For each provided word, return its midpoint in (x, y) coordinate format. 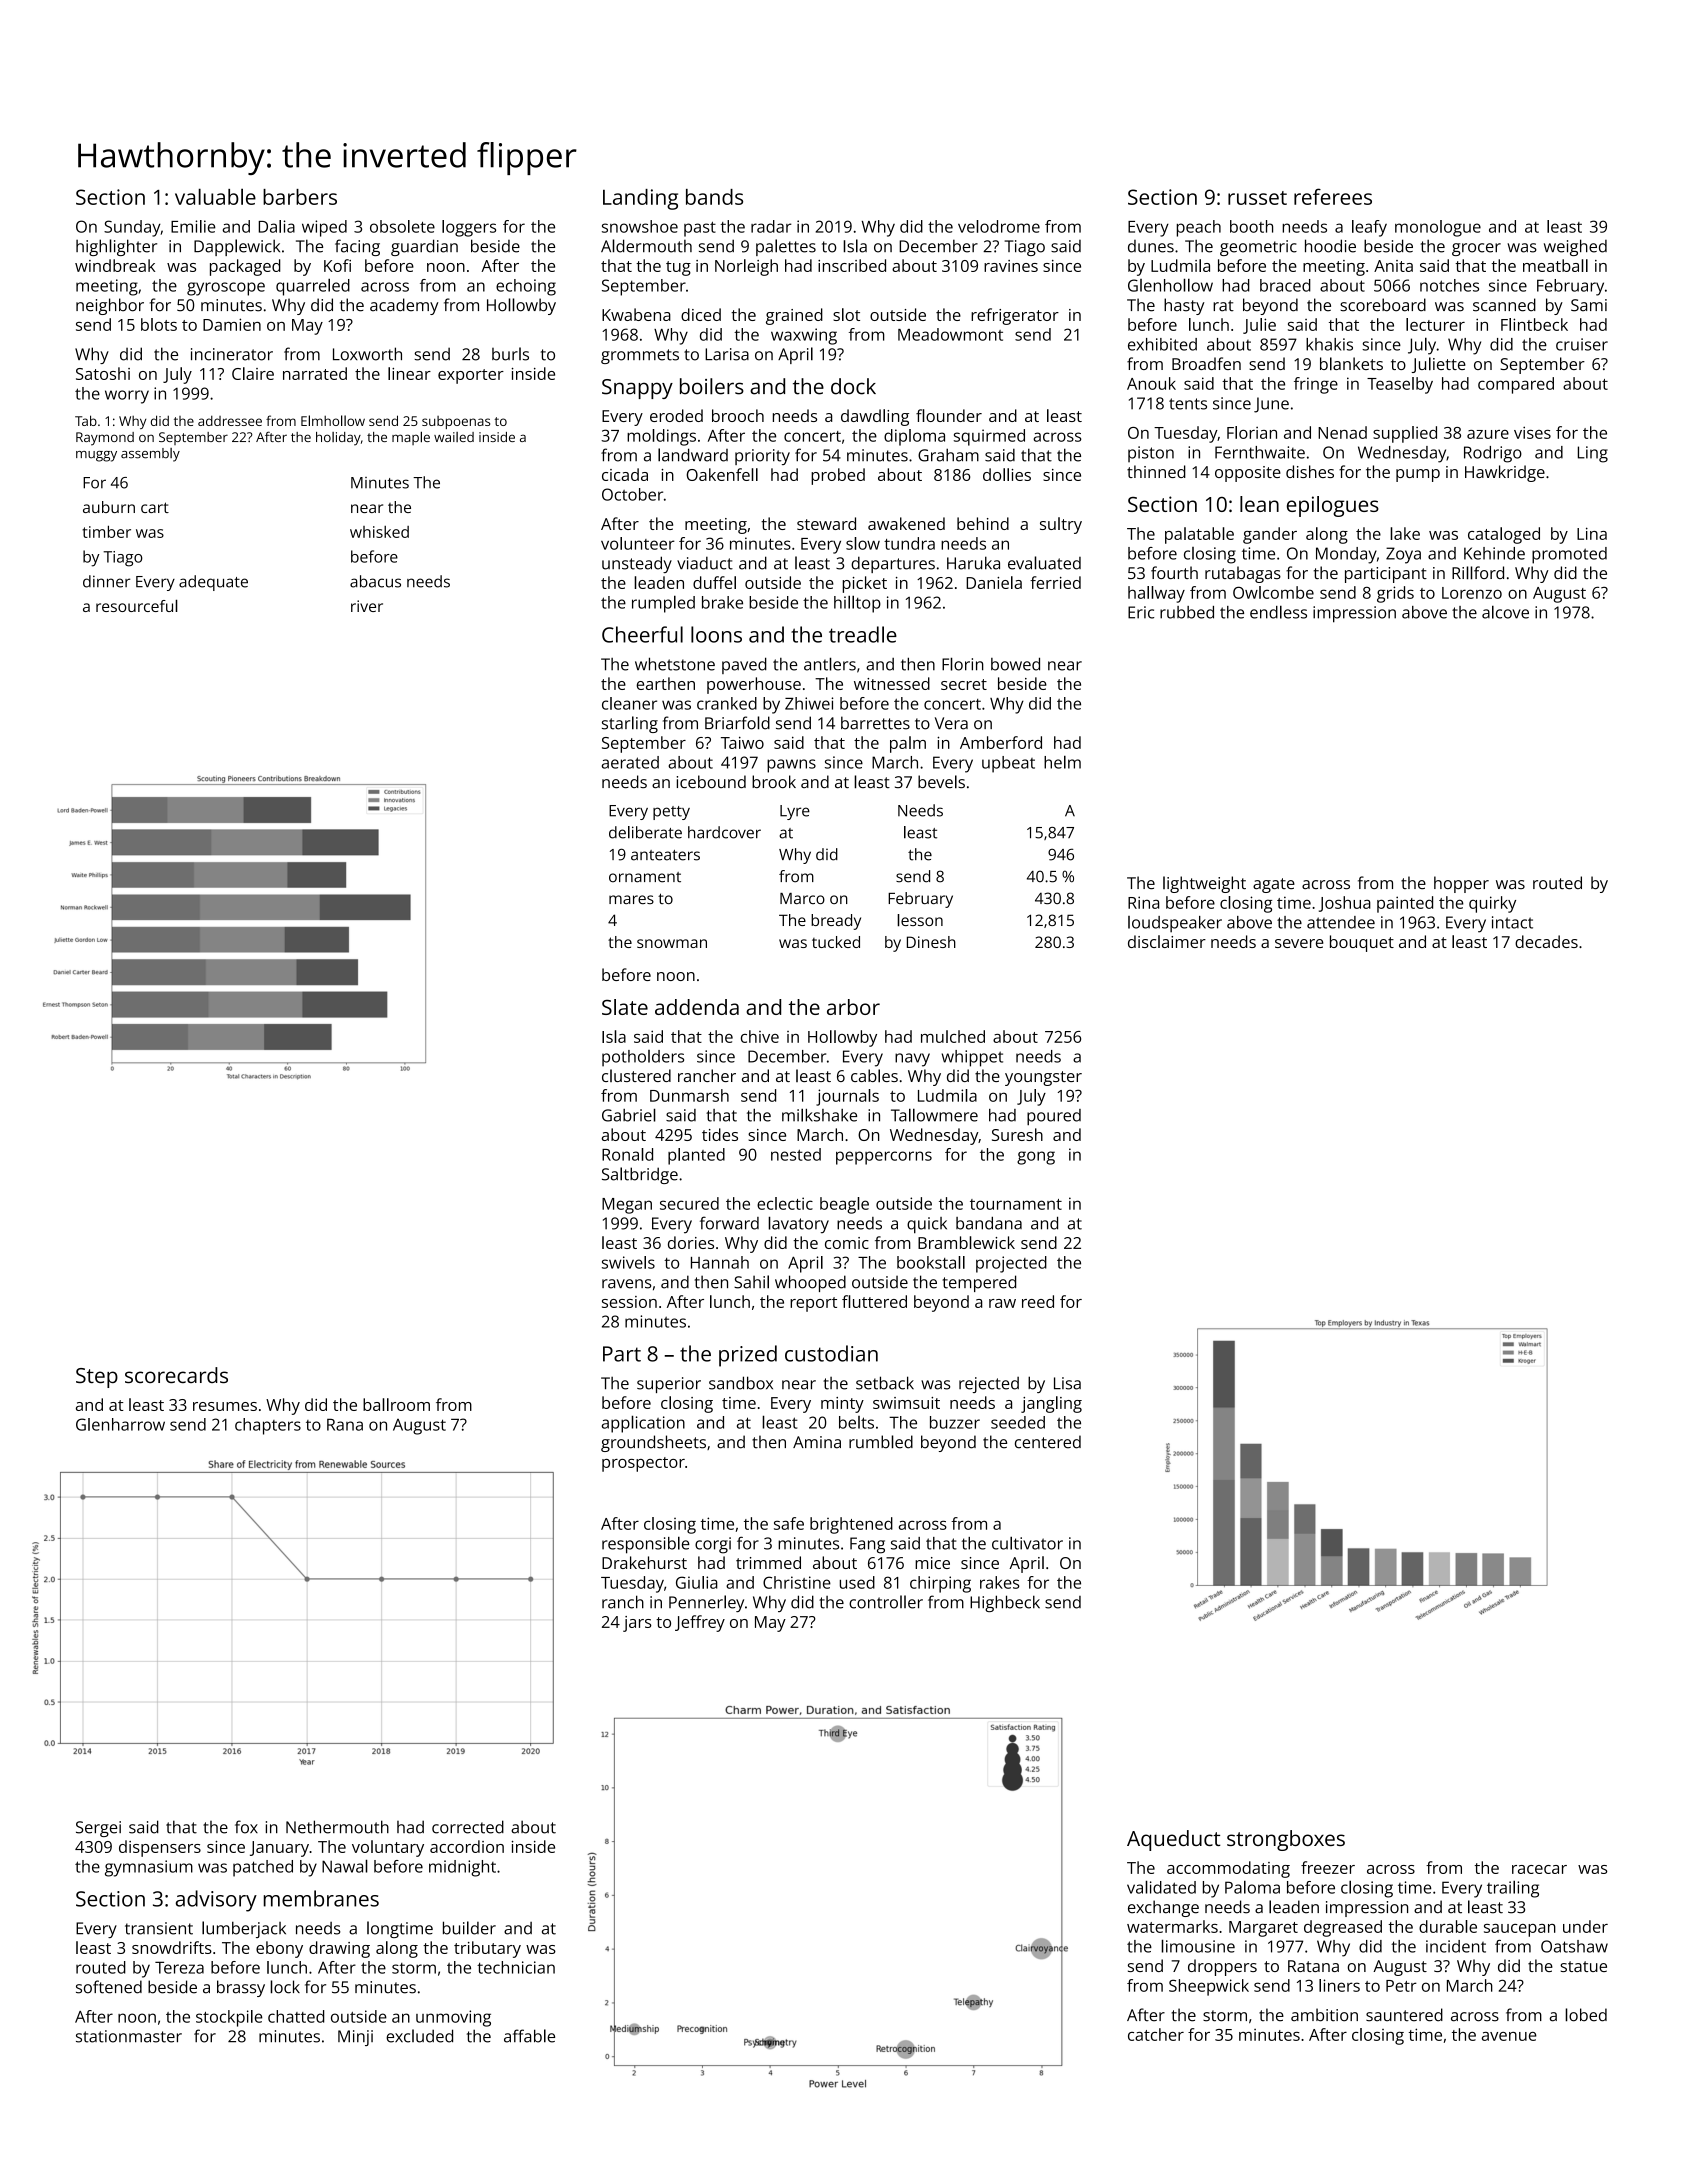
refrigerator (1015, 316)
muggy (96, 456)
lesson (920, 920)
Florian (1252, 432)
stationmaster (129, 2036)
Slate (625, 1007)
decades (1546, 941)
